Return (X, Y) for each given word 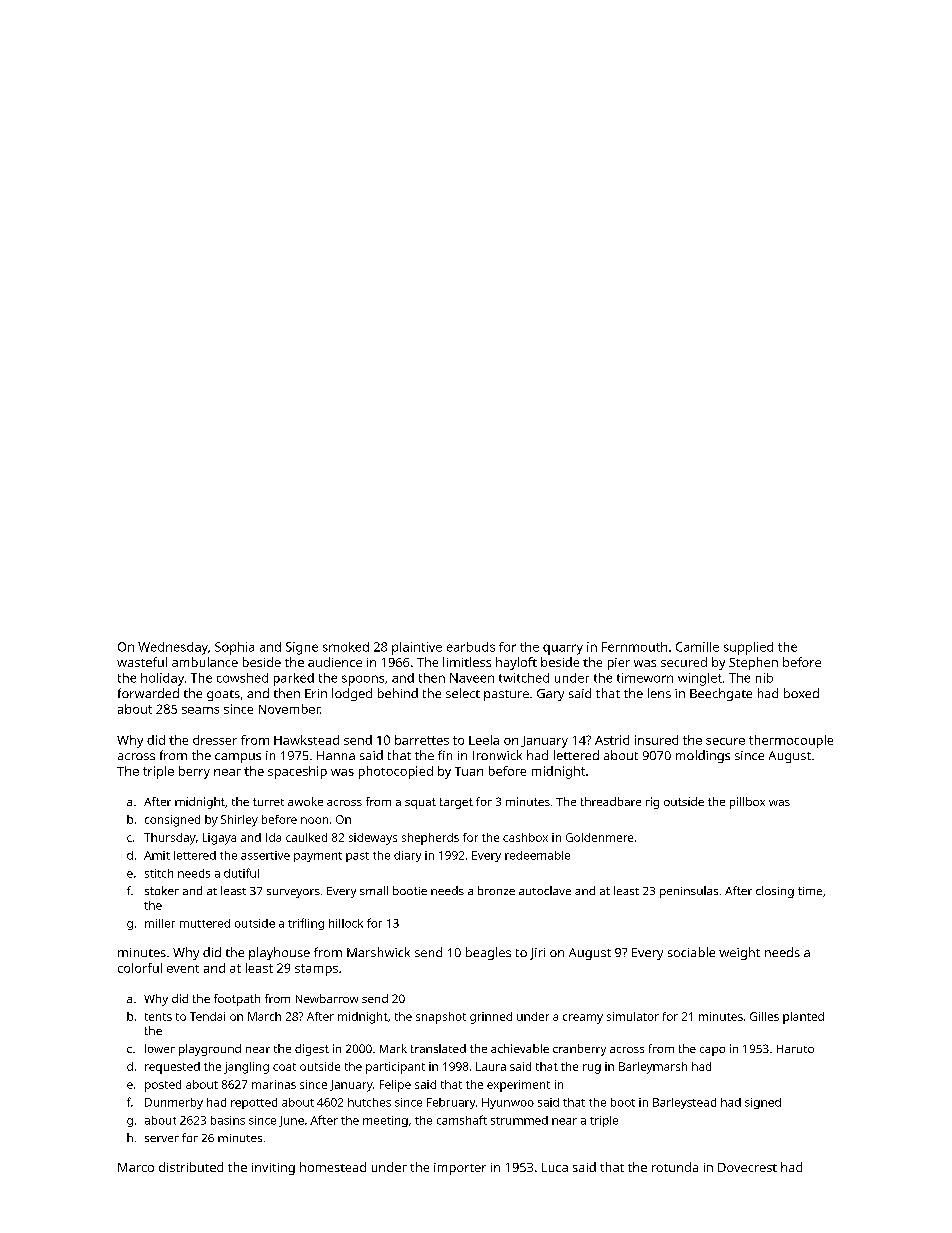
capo (712, 1051)
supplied (748, 648)
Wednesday (173, 648)
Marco (136, 1167)
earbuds (471, 647)
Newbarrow (327, 998)
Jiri (537, 954)
